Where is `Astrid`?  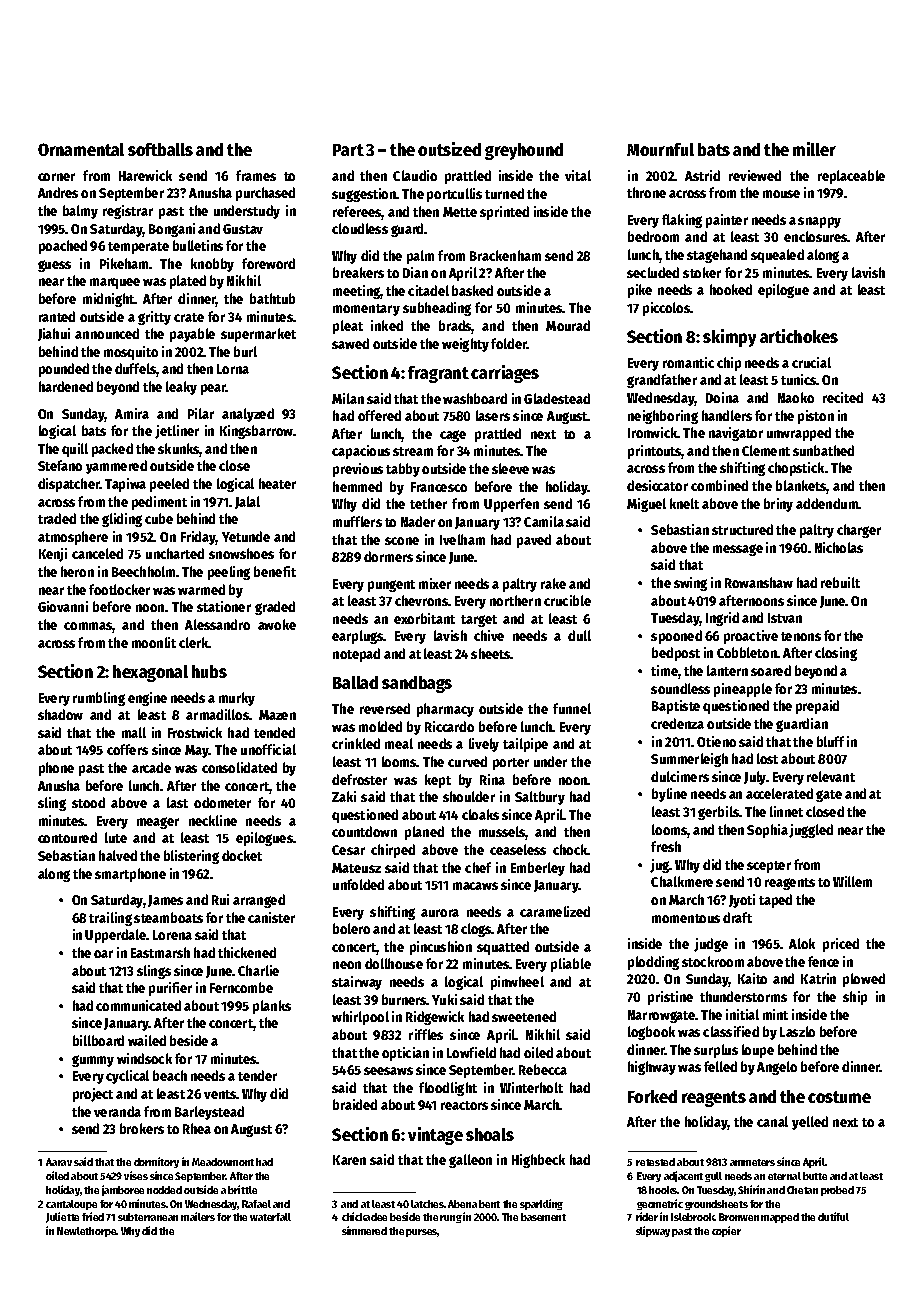
Astrid is located at coordinates (702, 175).
